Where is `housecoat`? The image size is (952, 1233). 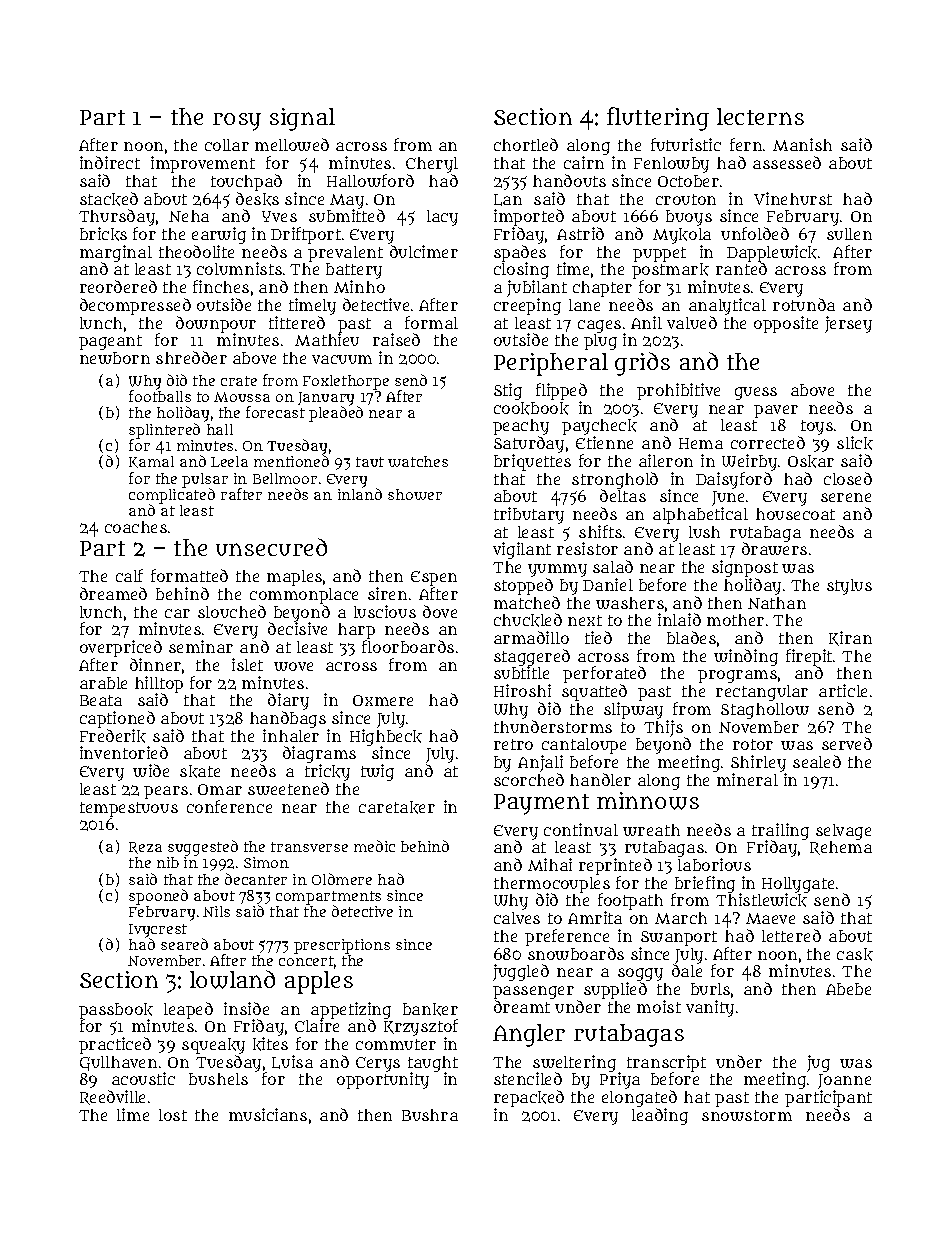
housecoat is located at coordinates (795, 514).
